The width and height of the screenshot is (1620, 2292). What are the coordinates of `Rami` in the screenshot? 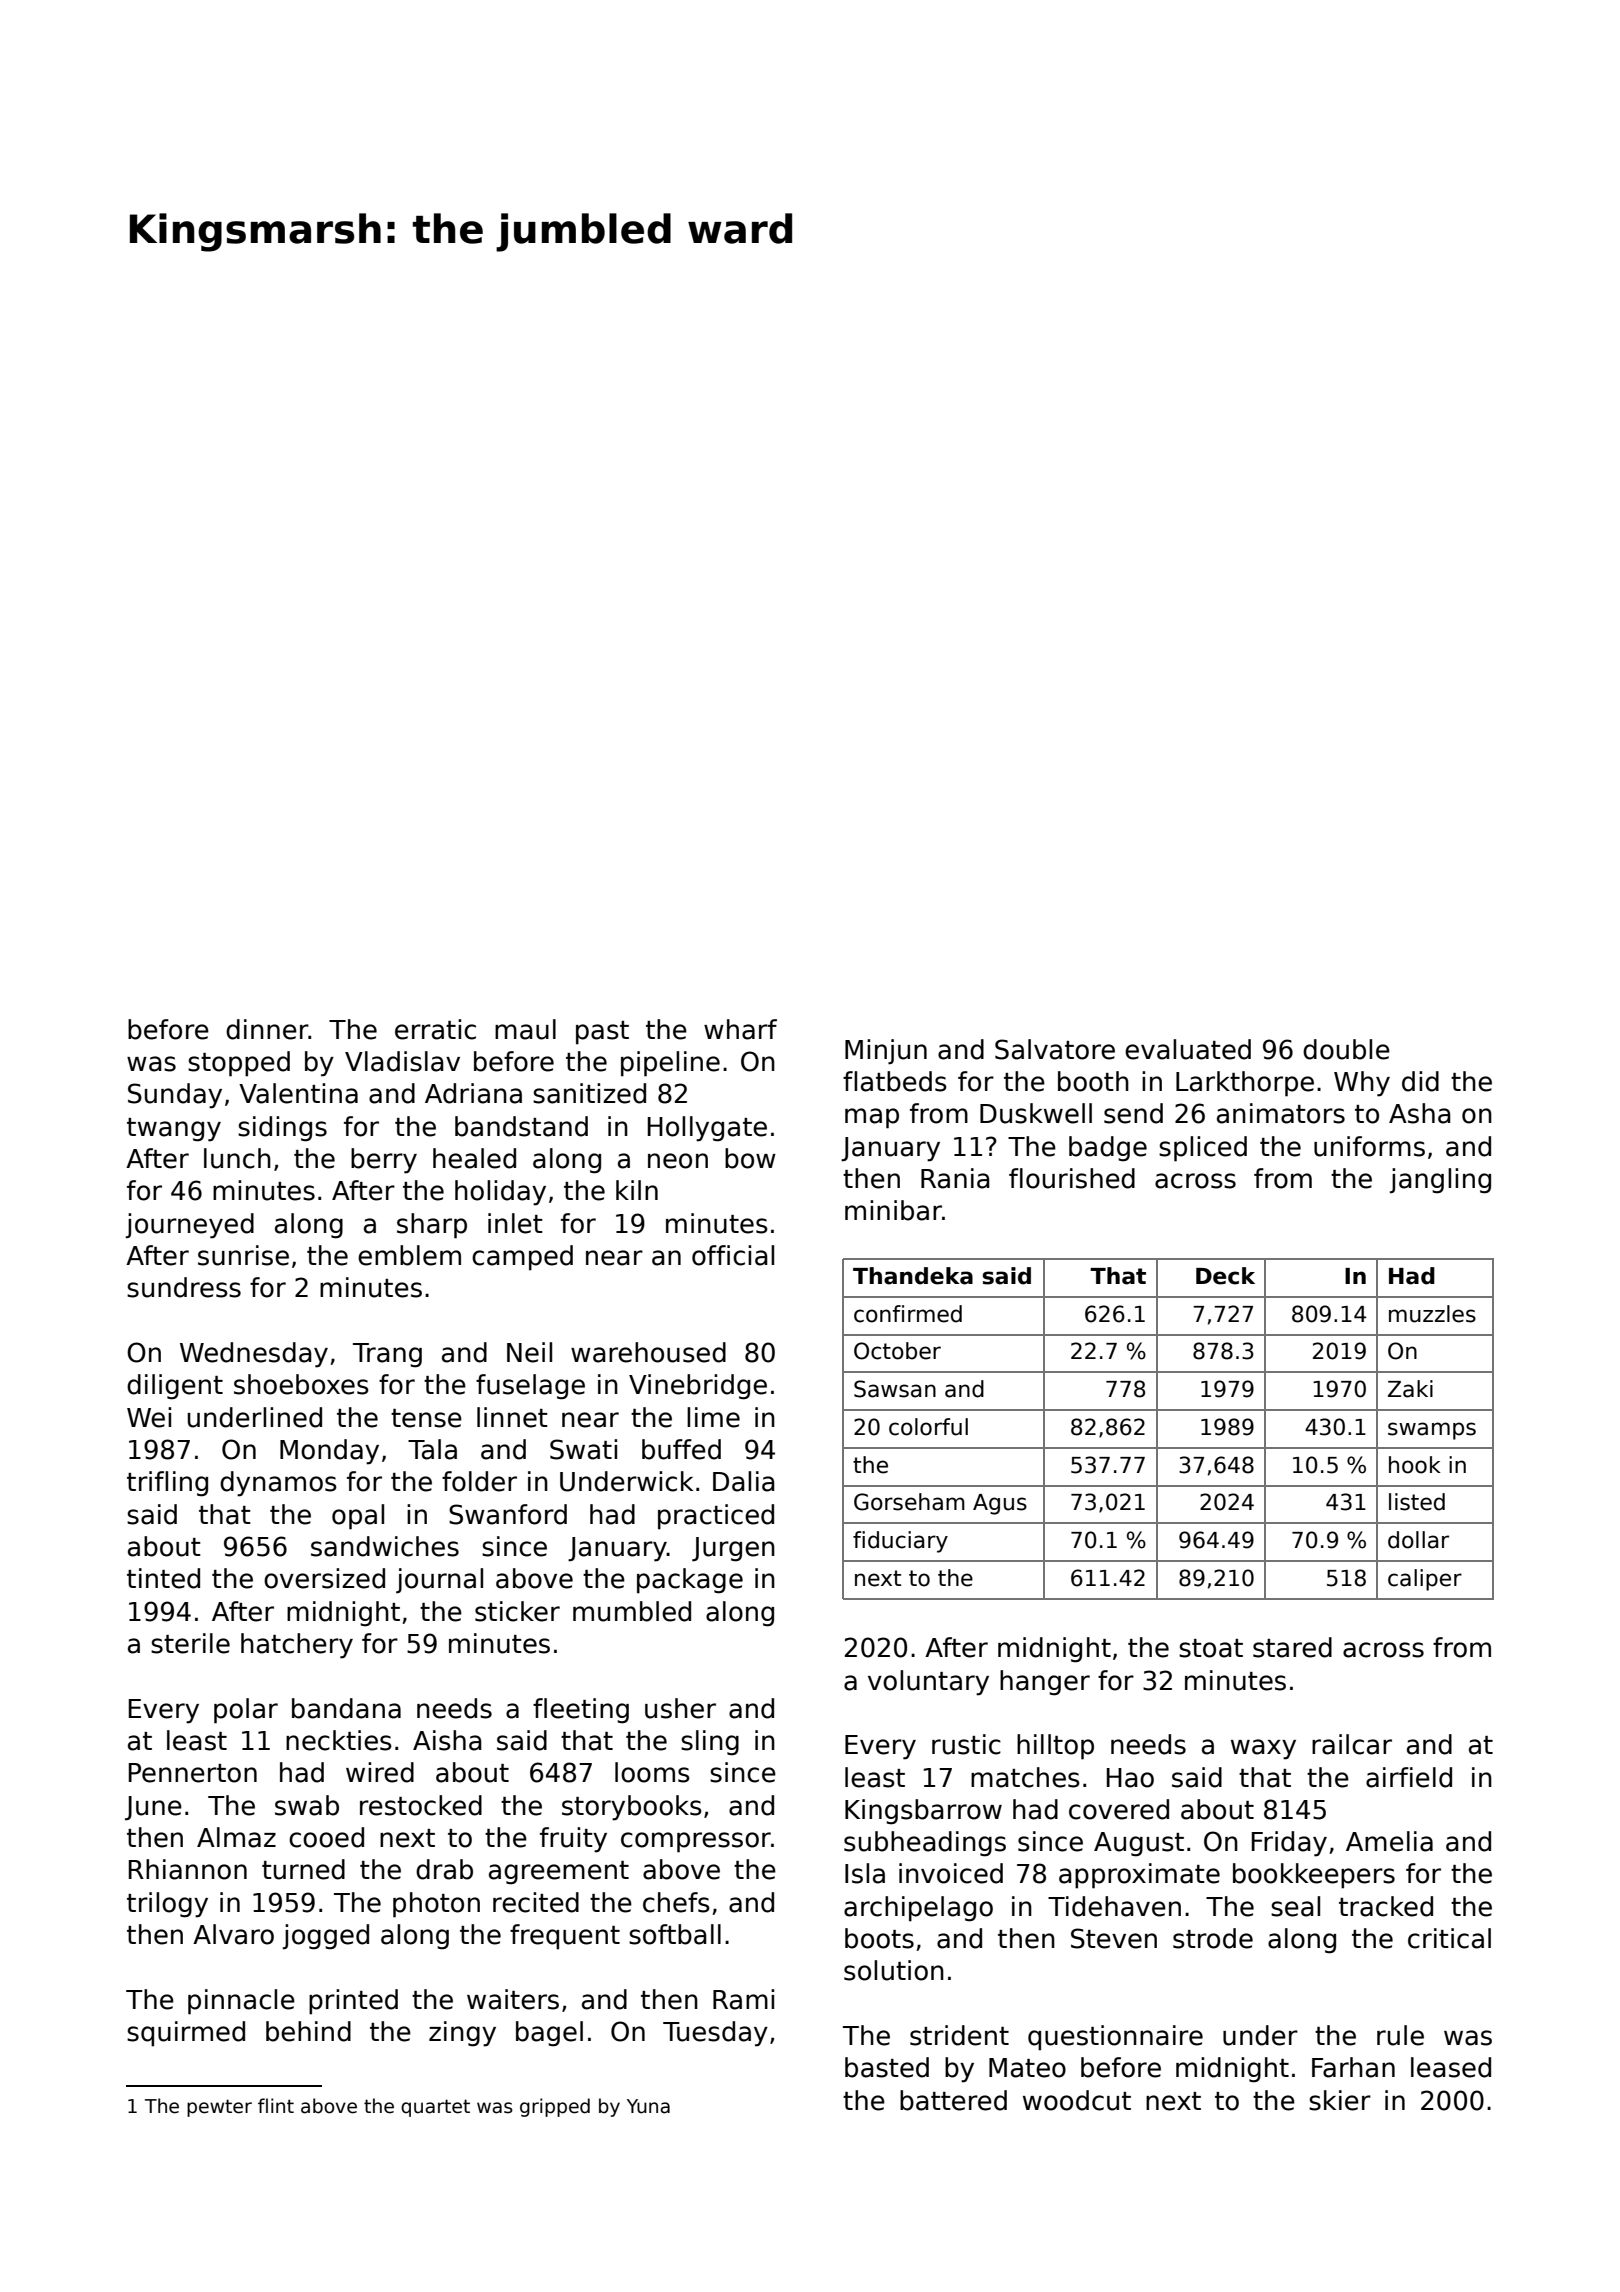 It's located at (743, 1999).
